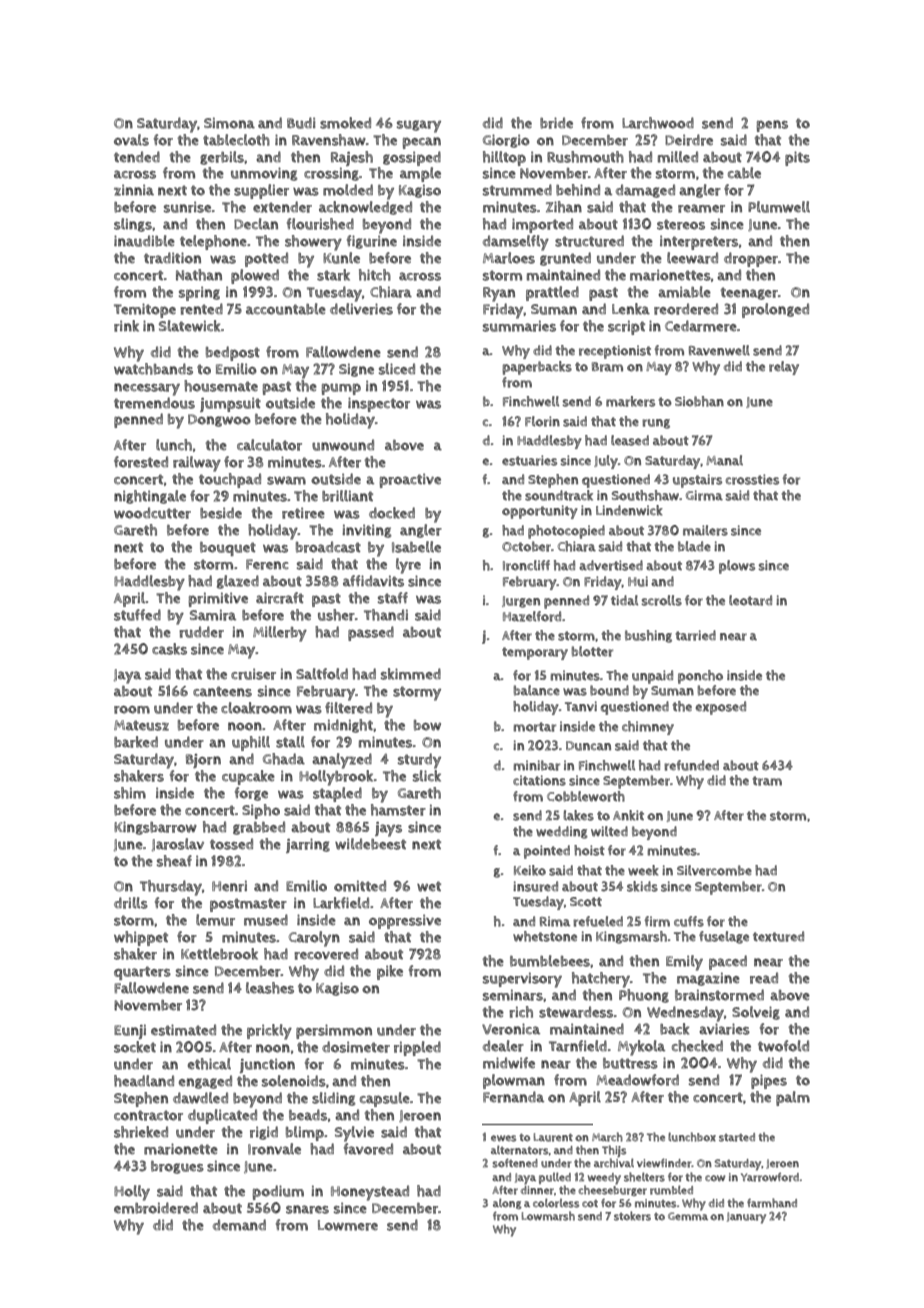 This screenshot has height=1308, width=924. Describe the element at coordinates (221, 513) in the screenshot. I see `beside` at that location.
